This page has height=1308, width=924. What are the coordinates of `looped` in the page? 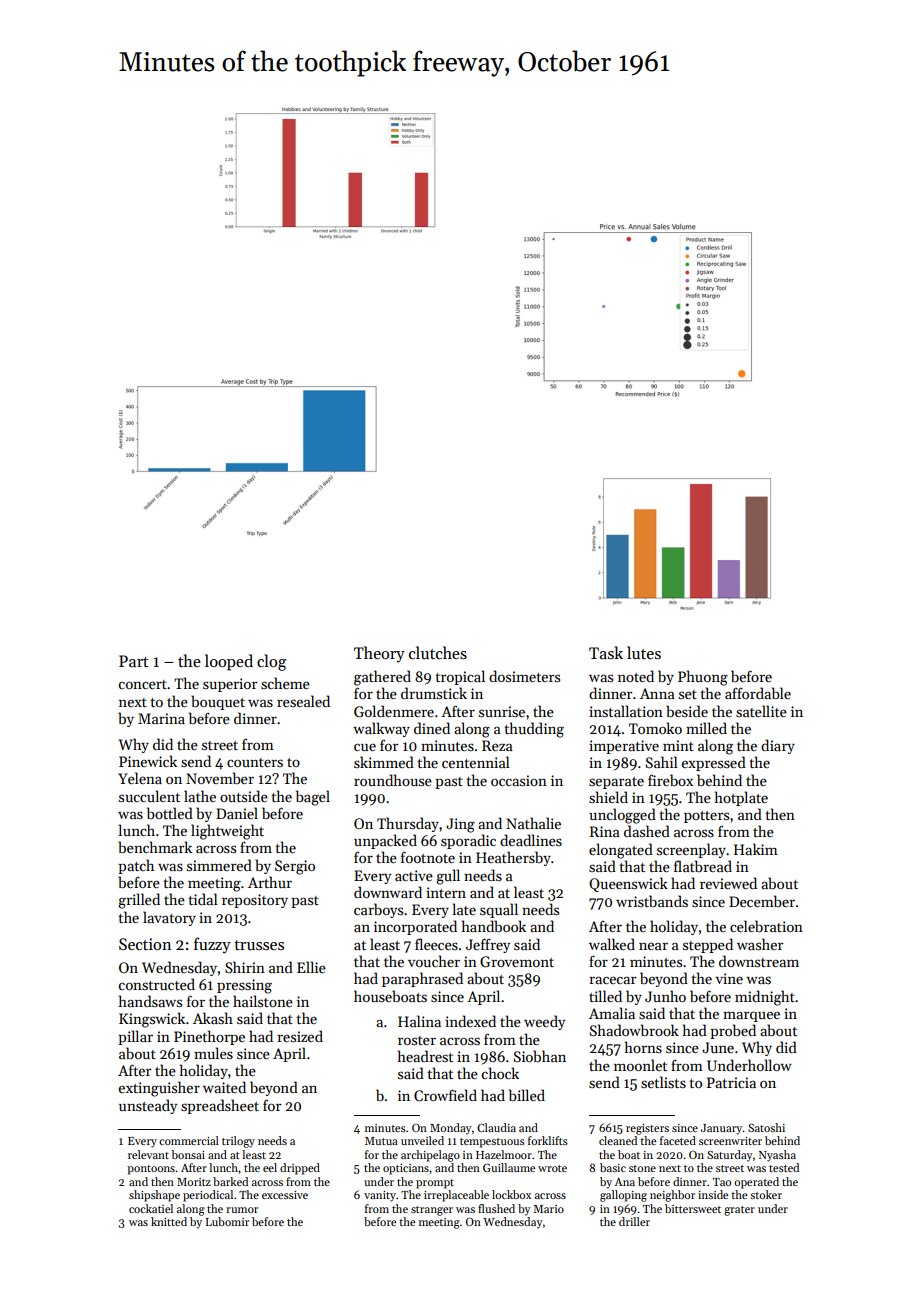 It's located at (229, 662).
